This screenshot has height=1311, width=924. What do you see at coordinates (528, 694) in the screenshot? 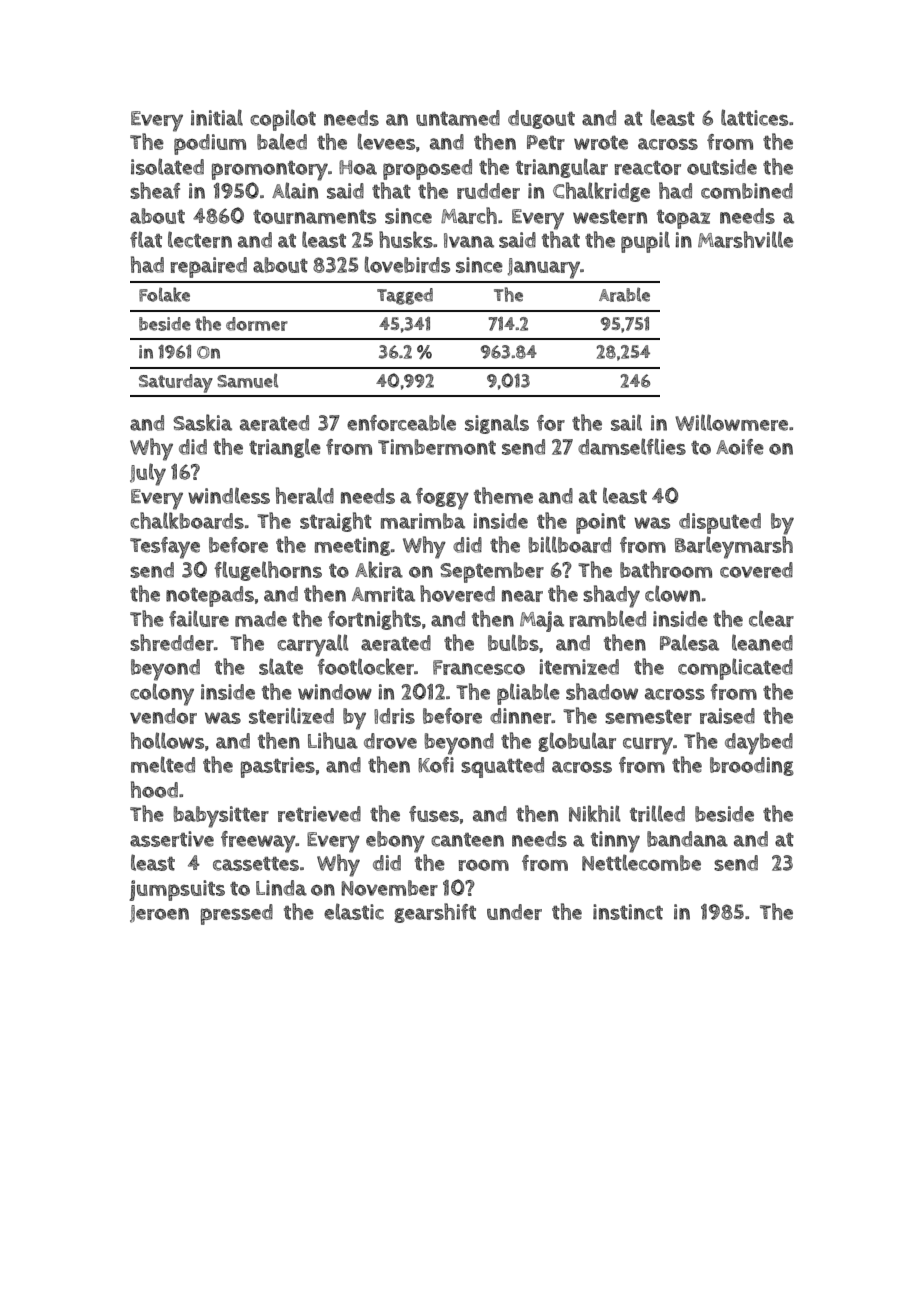
I see `pliable` at bounding box center [528, 694].
